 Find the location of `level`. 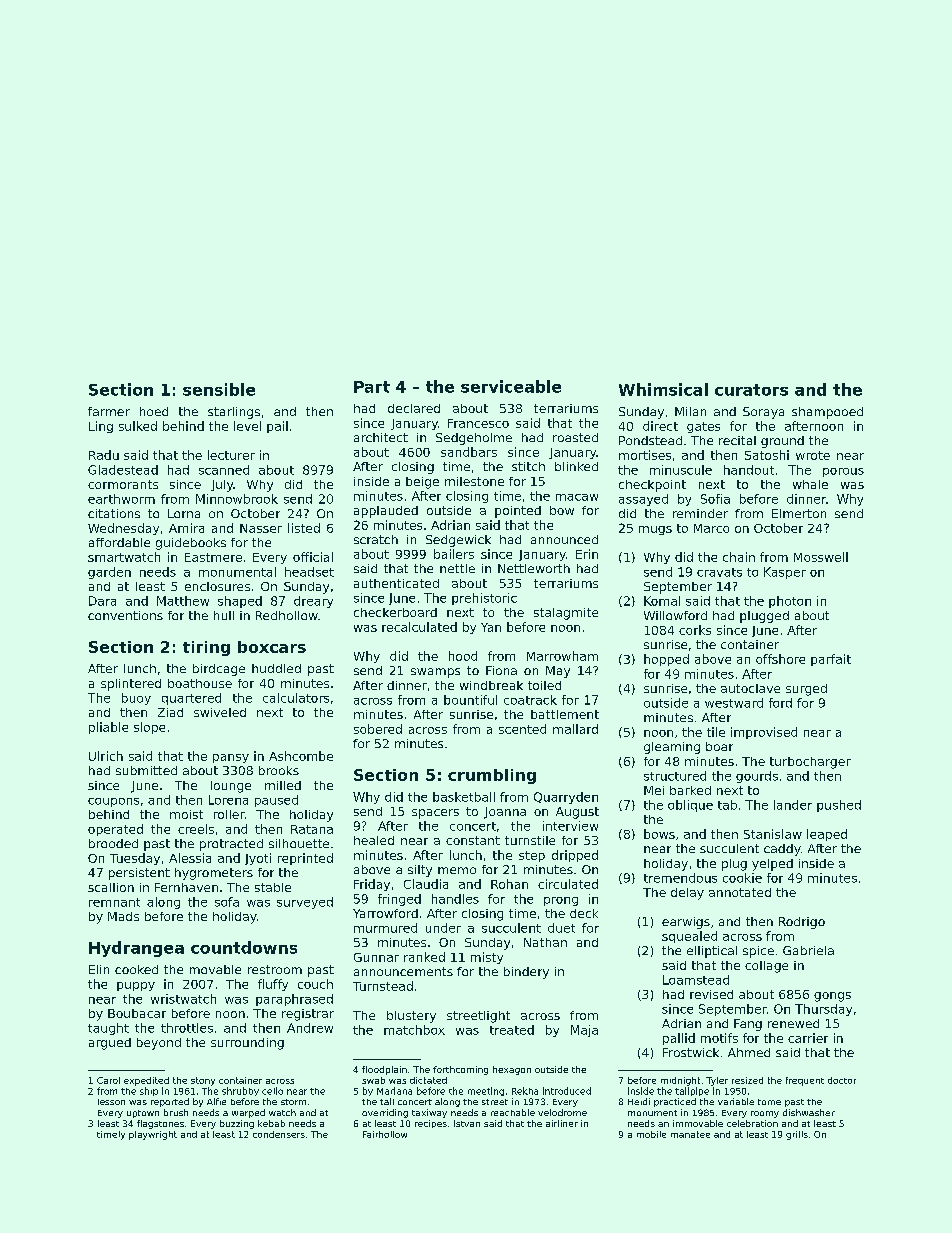

level is located at coordinates (247, 426).
